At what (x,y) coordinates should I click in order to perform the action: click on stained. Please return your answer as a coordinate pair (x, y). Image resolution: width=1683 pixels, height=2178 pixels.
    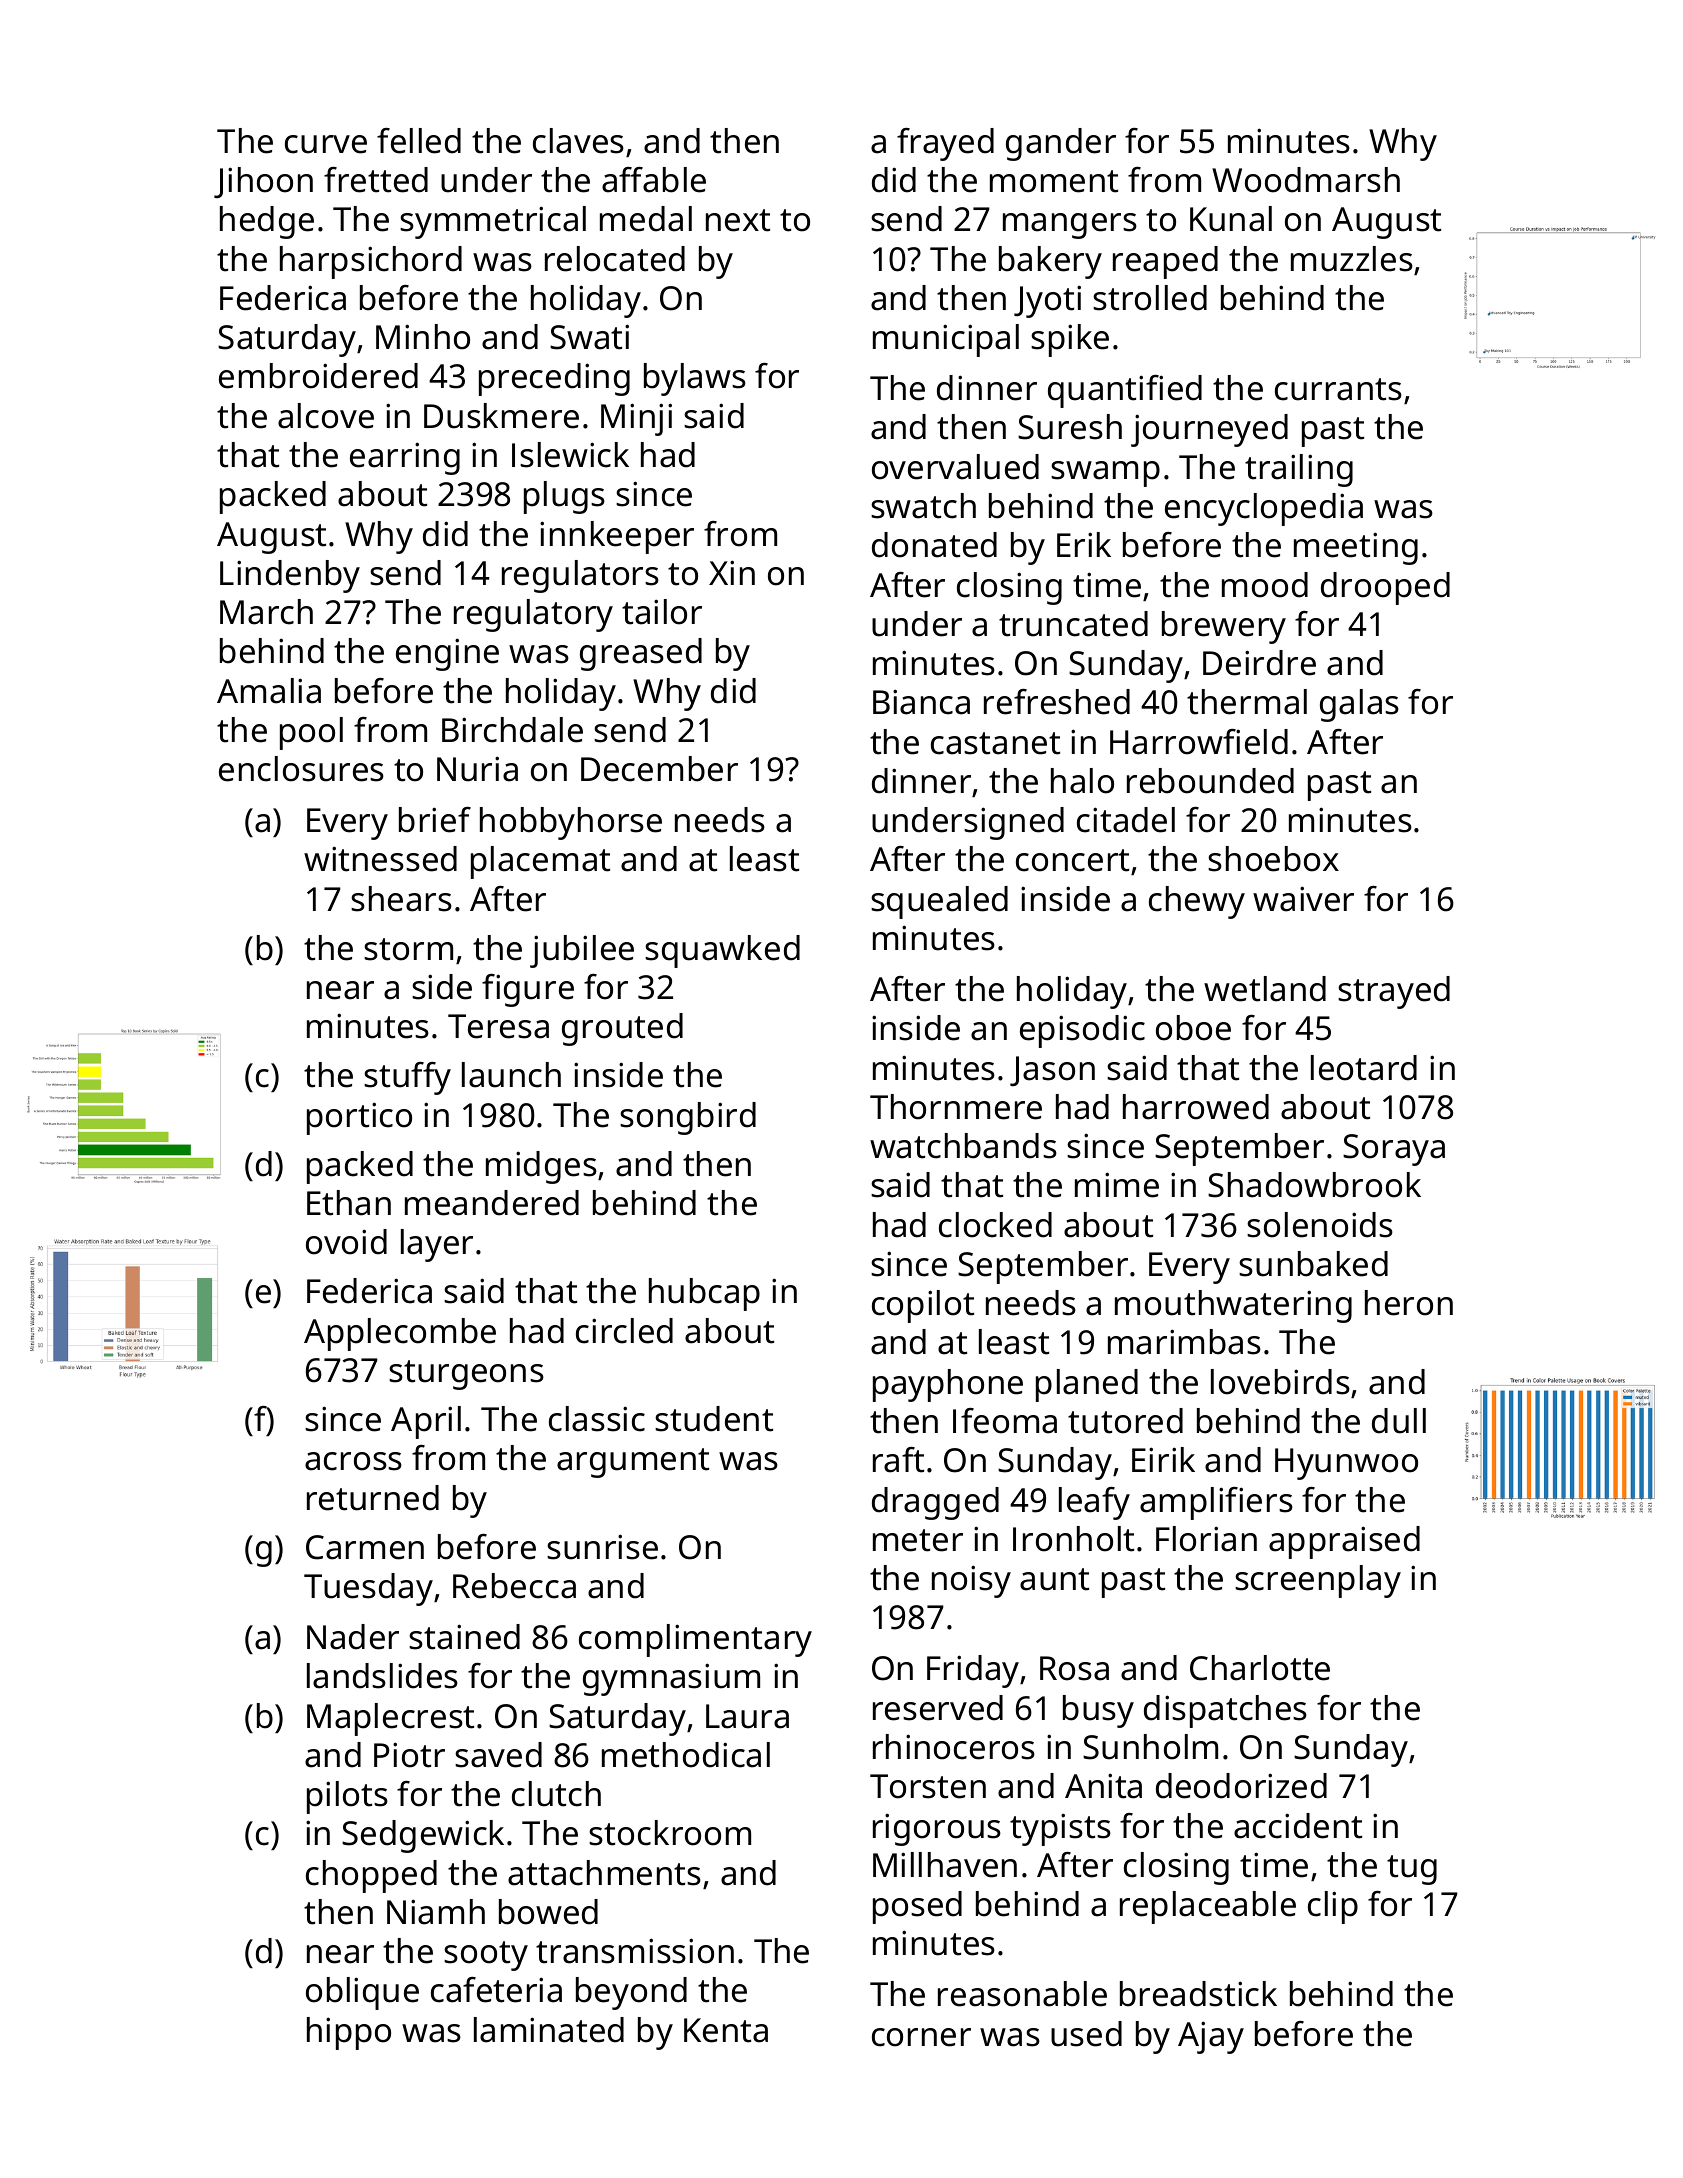
    Looking at the image, I should click on (464, 1637).
